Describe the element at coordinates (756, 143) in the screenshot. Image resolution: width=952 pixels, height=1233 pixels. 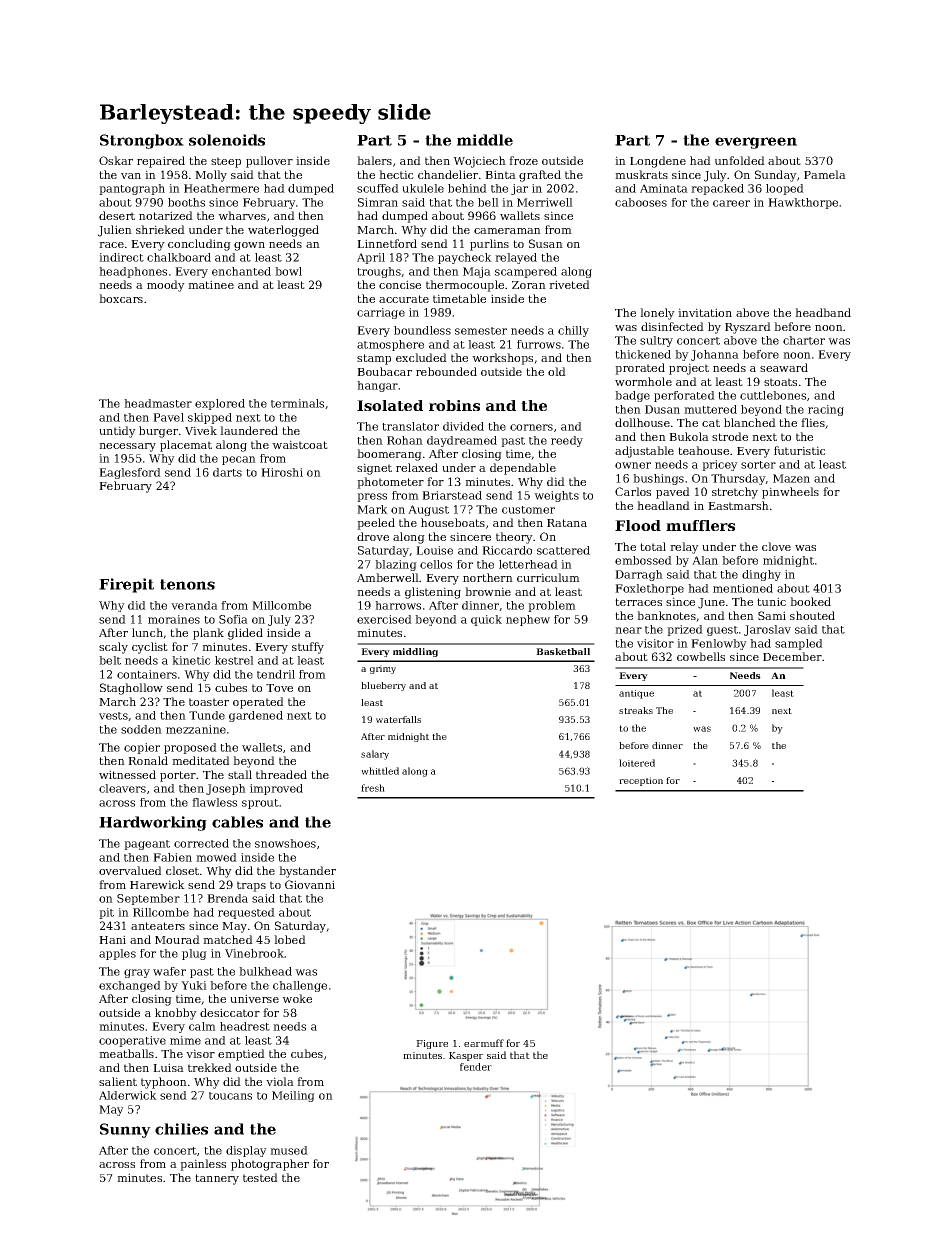
I see `evergreen` at that location.
